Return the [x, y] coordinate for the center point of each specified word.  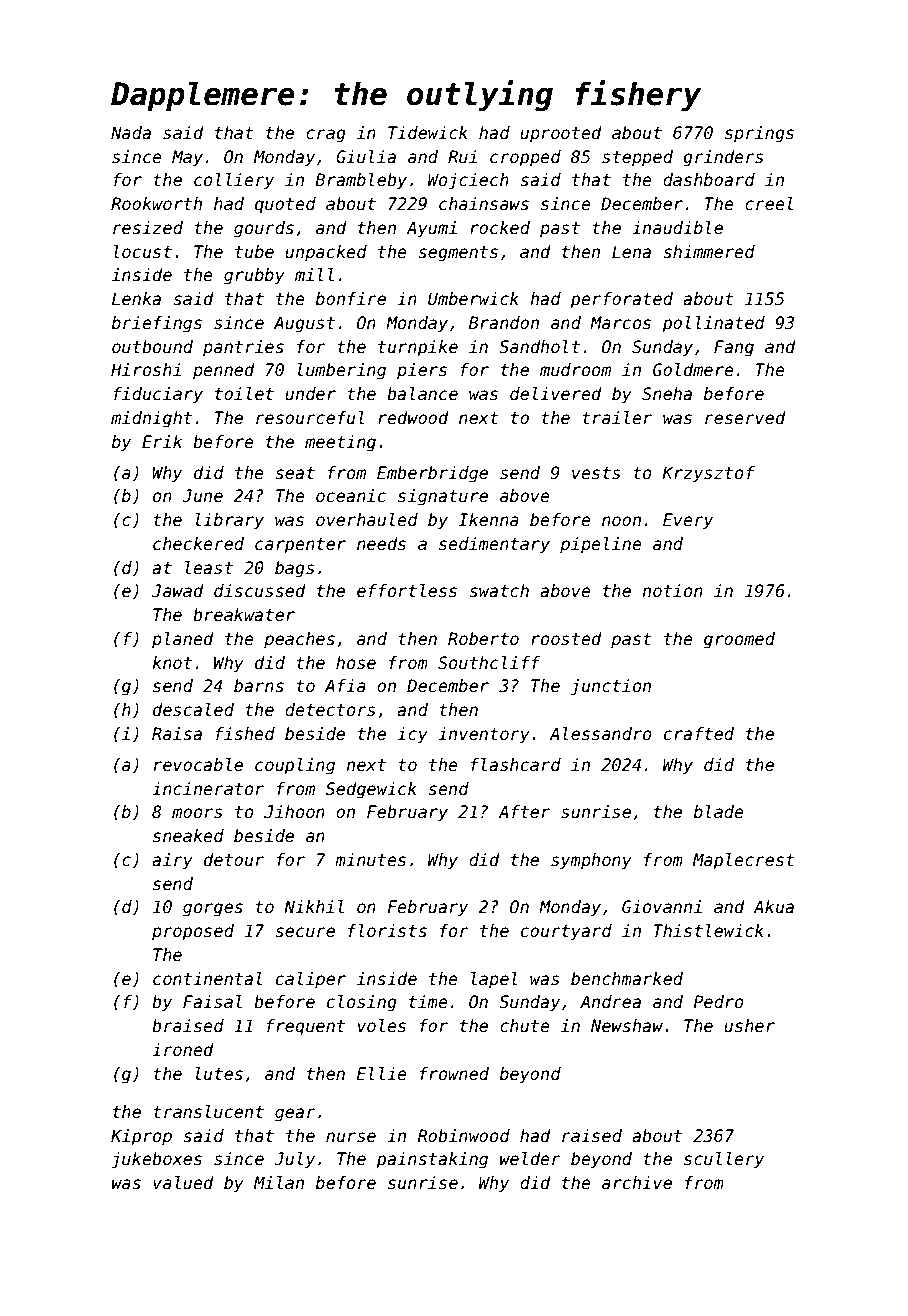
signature [443, 497]
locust [143, 252]
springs [759, 134]
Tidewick [428, 133]
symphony [591, 861]
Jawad [178, 591]
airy [172, 861]
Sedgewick [371, 790]
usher [749, 1026]
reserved [745, 418]
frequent [305, 1027]
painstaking [432, 1160]
